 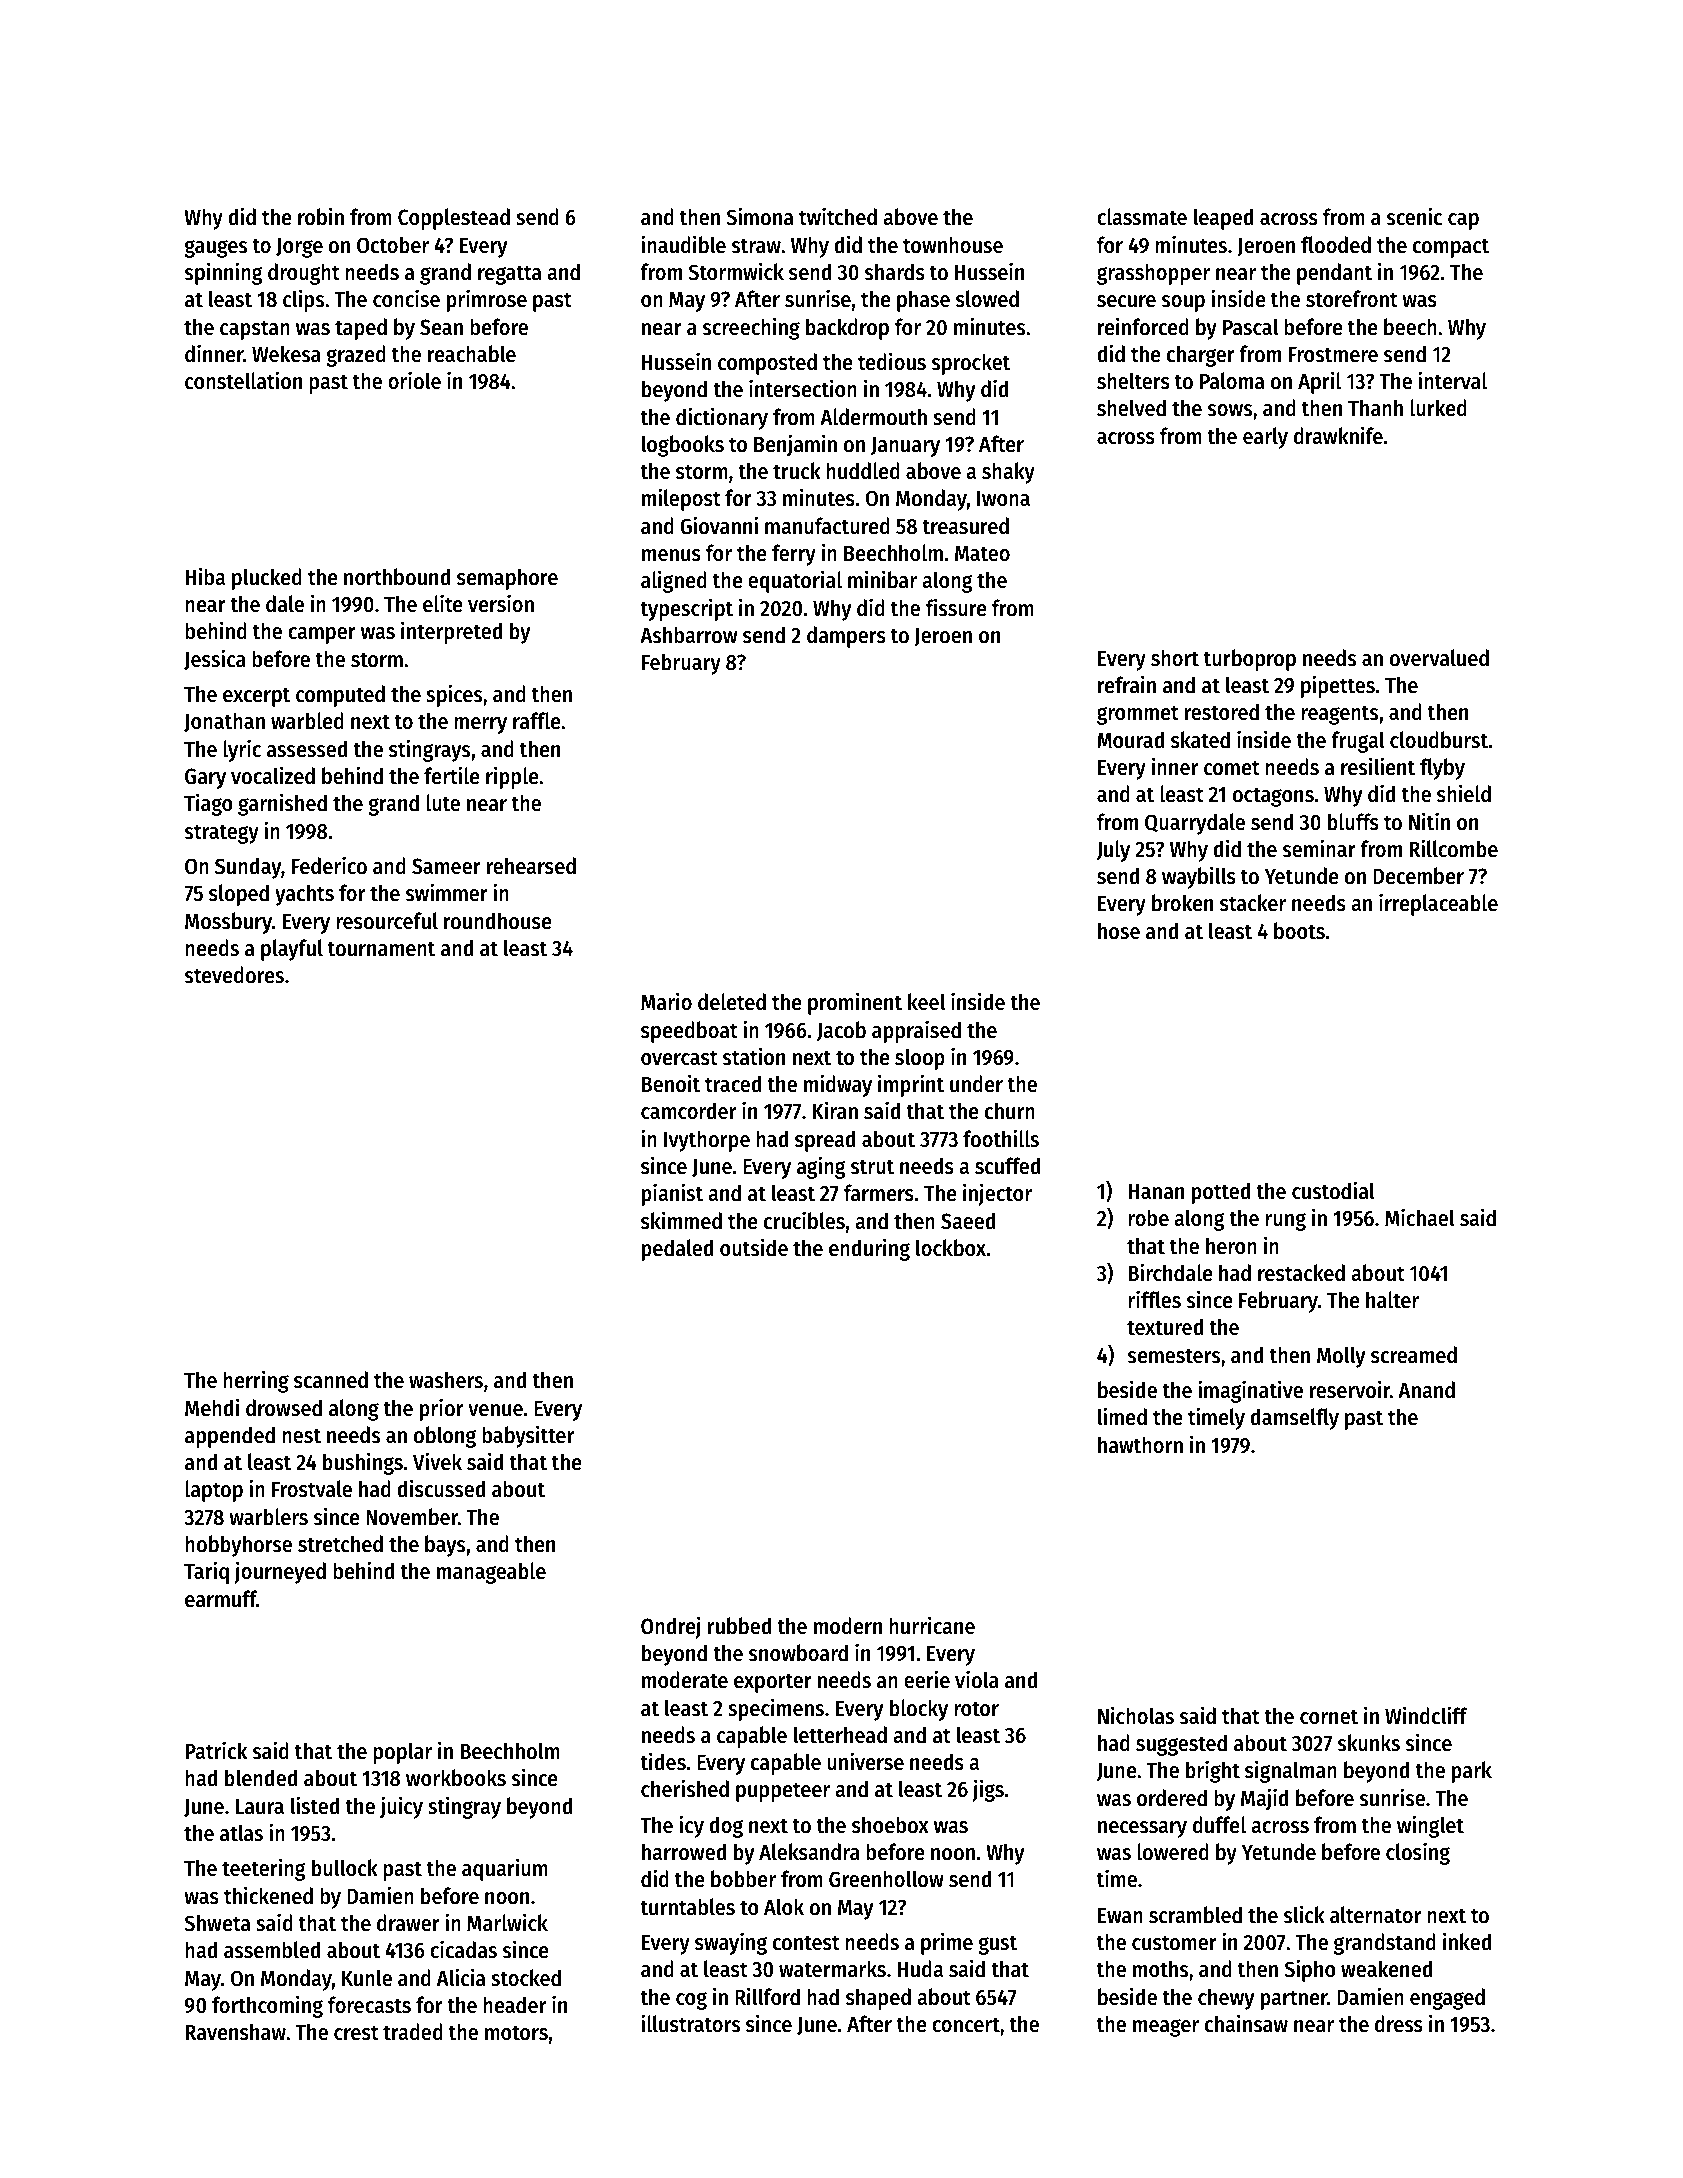 What do you see at coordinates (1294, 1419) in the image?
I see `damselfly` at bounding box center [1294, 1419].
